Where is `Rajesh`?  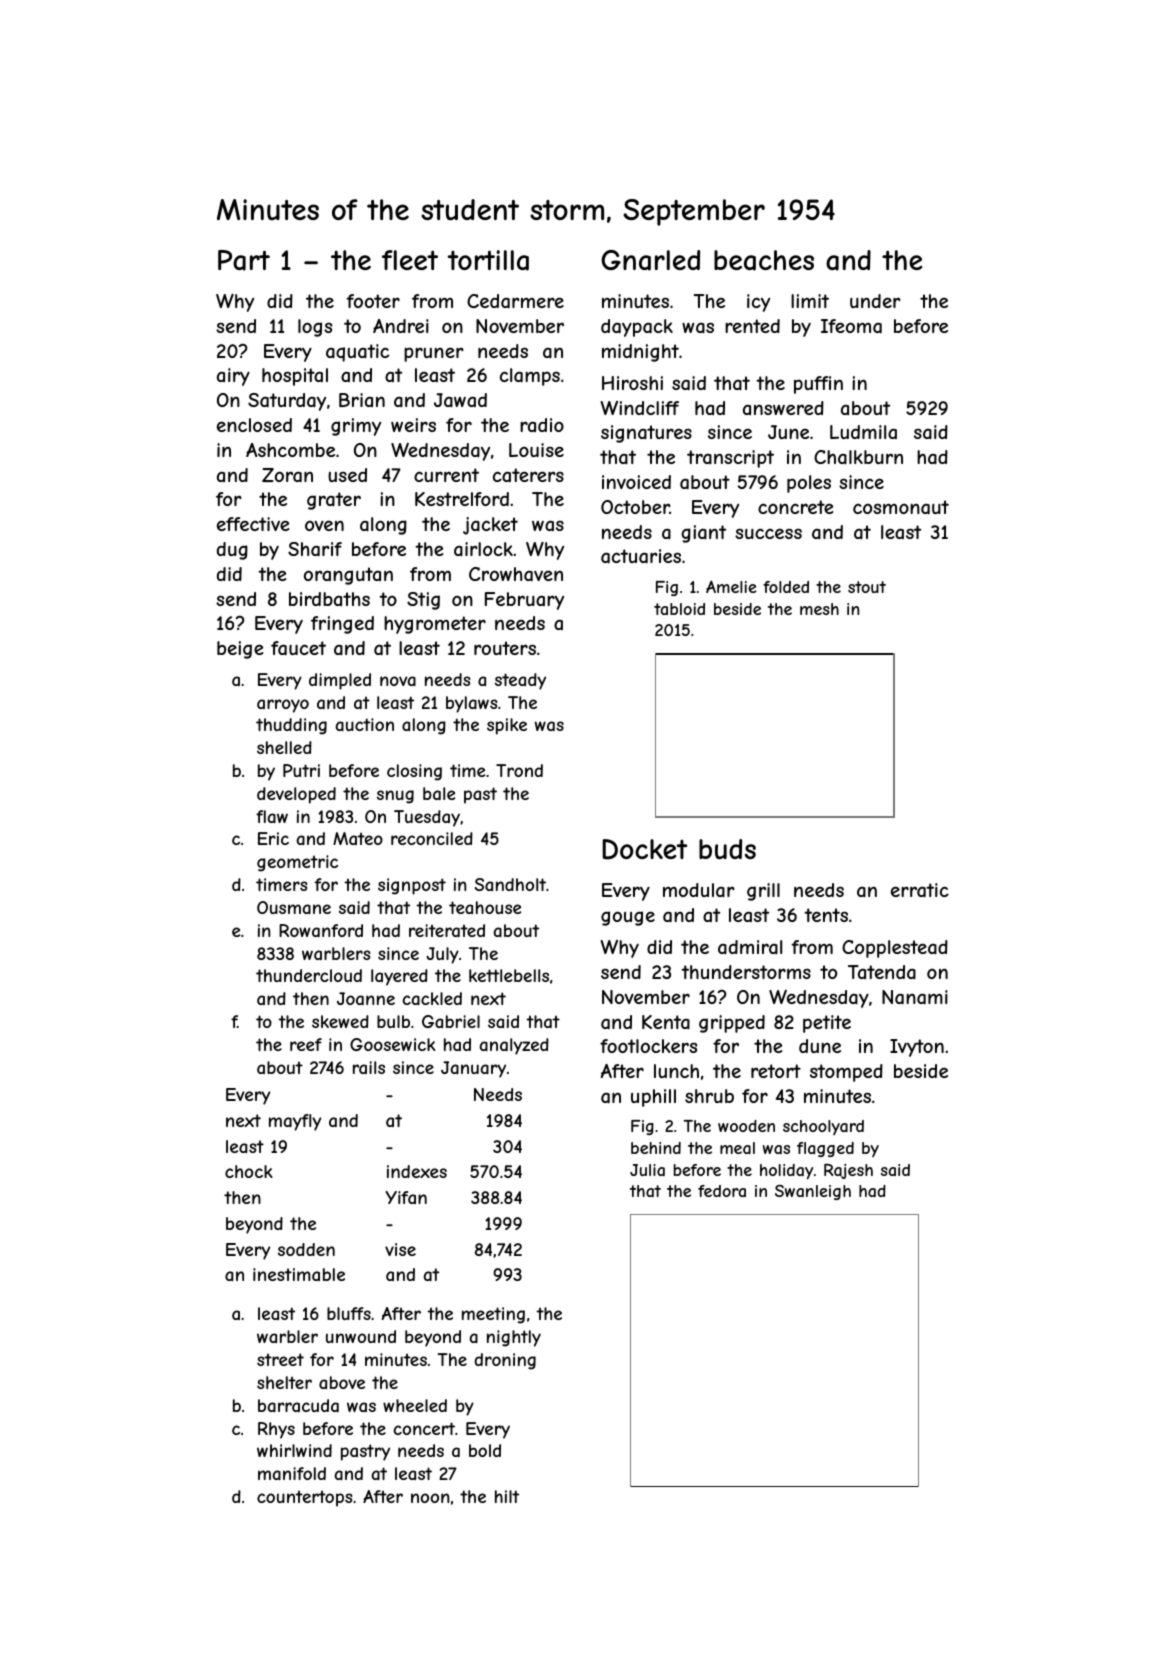
Rajesh is located at coordinates (848, 1171).
